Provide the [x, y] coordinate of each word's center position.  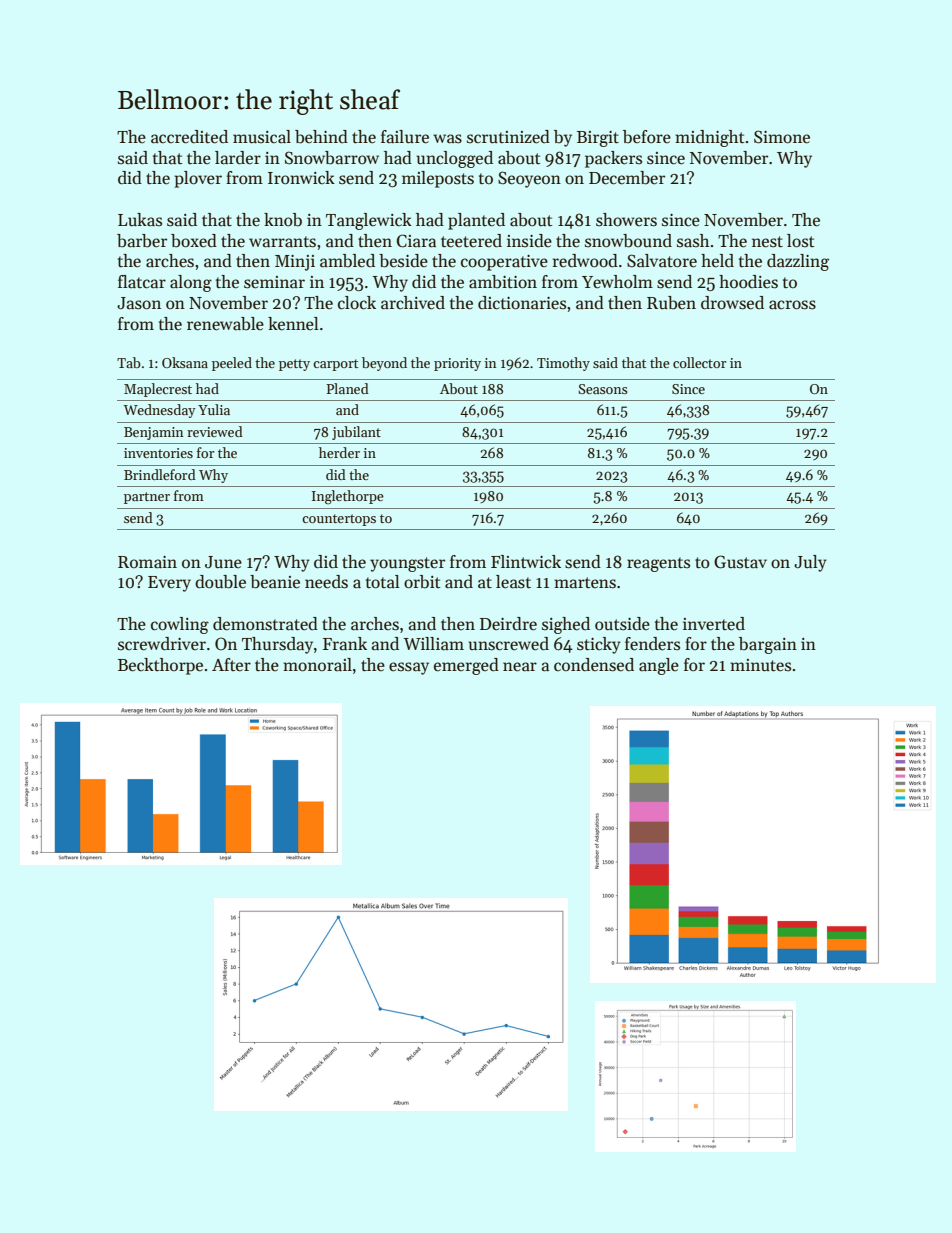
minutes [760, 665]
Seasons [603, 389]
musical [262, 136]
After [231, 665]
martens [585, 583]
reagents [658, 564]
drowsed [732, 303]
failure [405, 137]
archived [413, 303]
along [191, 283]
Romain [147, 562]
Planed [347, 388]
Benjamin [154, 433]
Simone [782, 137]
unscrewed [508, 644]
